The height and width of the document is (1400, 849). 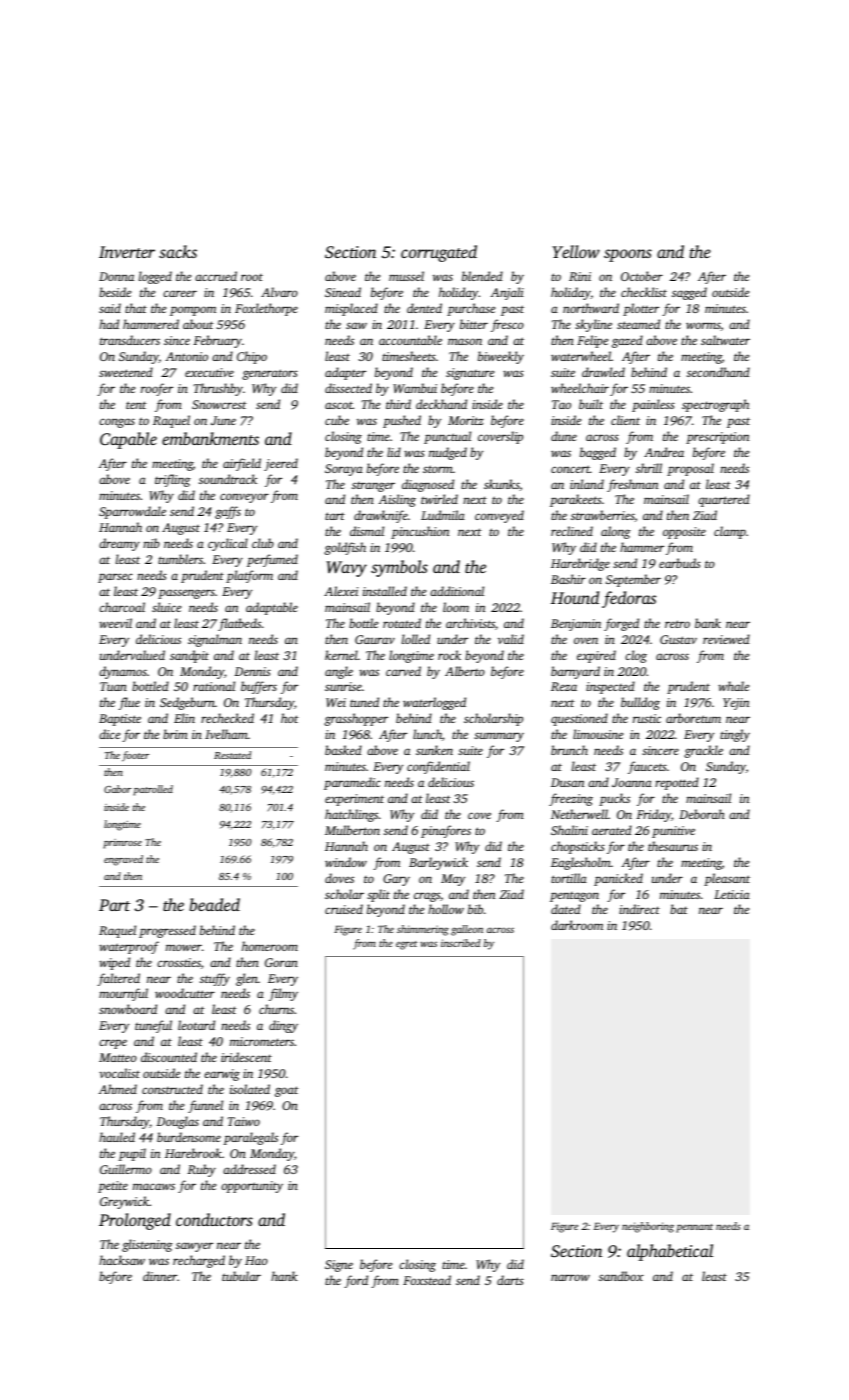 What do you see at coordinates (694, 1228) in the document?
I see `pennant` at bounding box center [694, 1228].
